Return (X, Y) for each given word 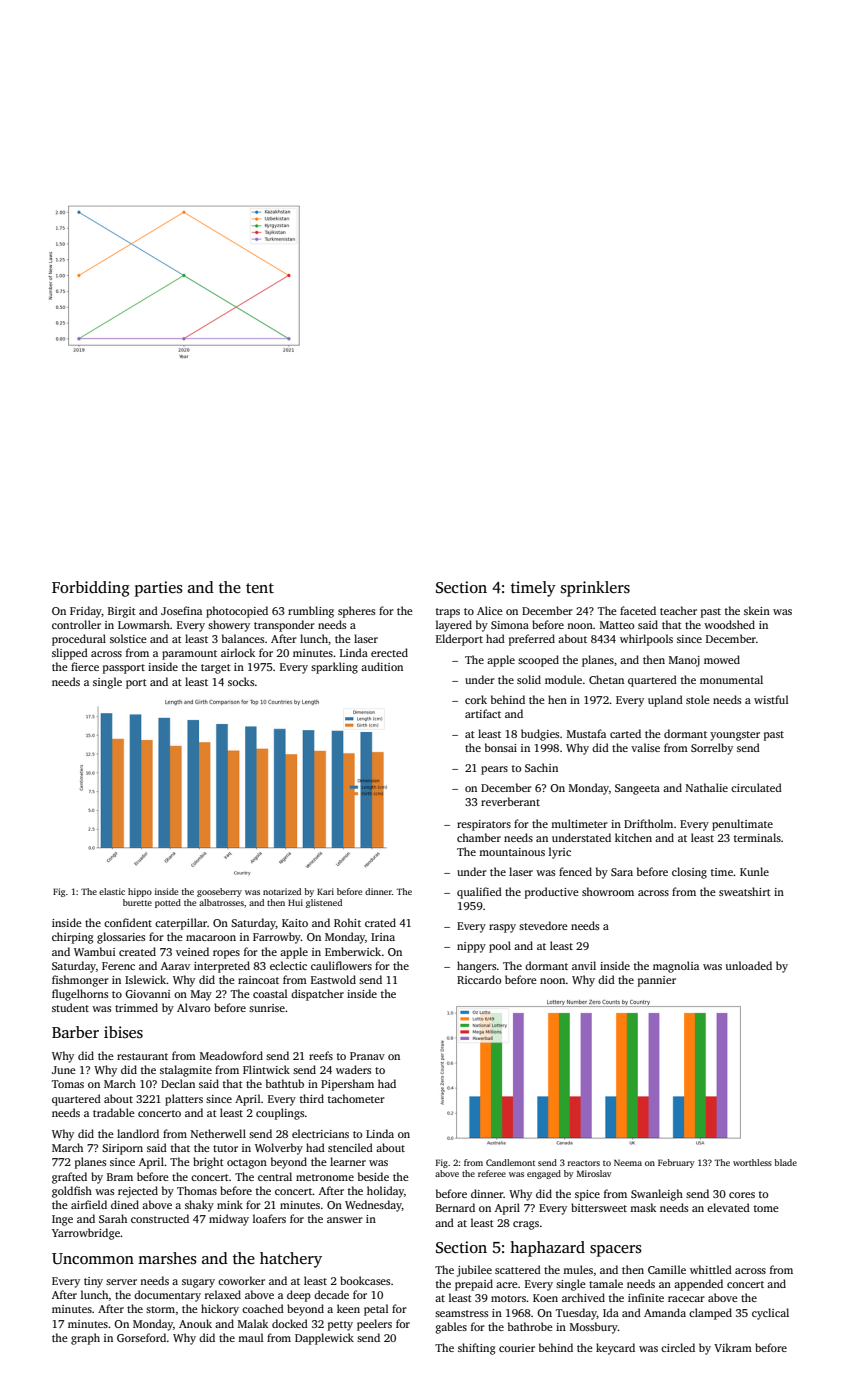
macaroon (211, 938)
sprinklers (595, 589)
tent (260, 588)
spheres (356, 612)
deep (299, 1296)
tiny (93, 1282)
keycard (615, 1349)
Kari (325, 891)
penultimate (742, 825)
